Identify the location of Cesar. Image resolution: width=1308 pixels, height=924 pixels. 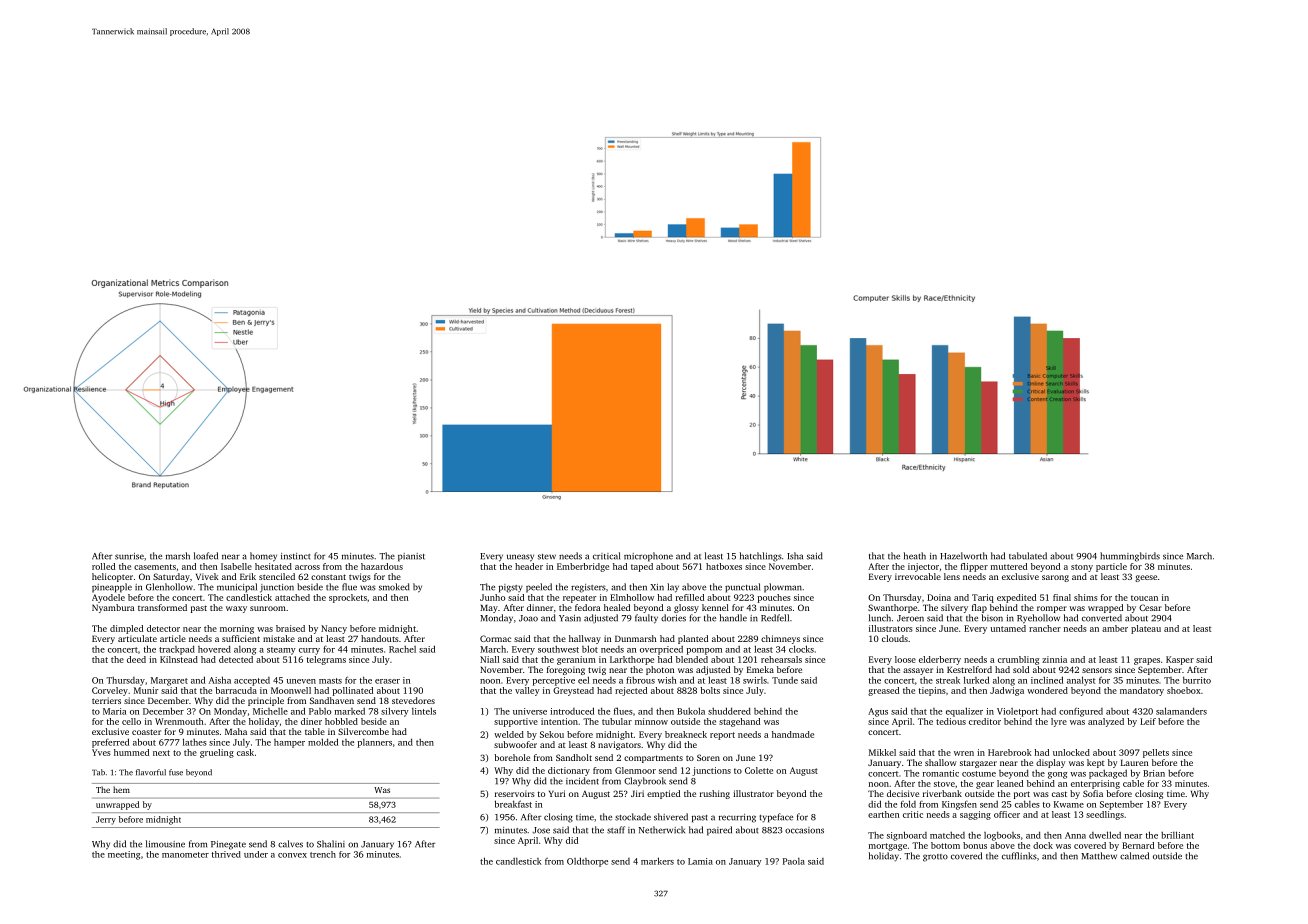
(1150, 607).
